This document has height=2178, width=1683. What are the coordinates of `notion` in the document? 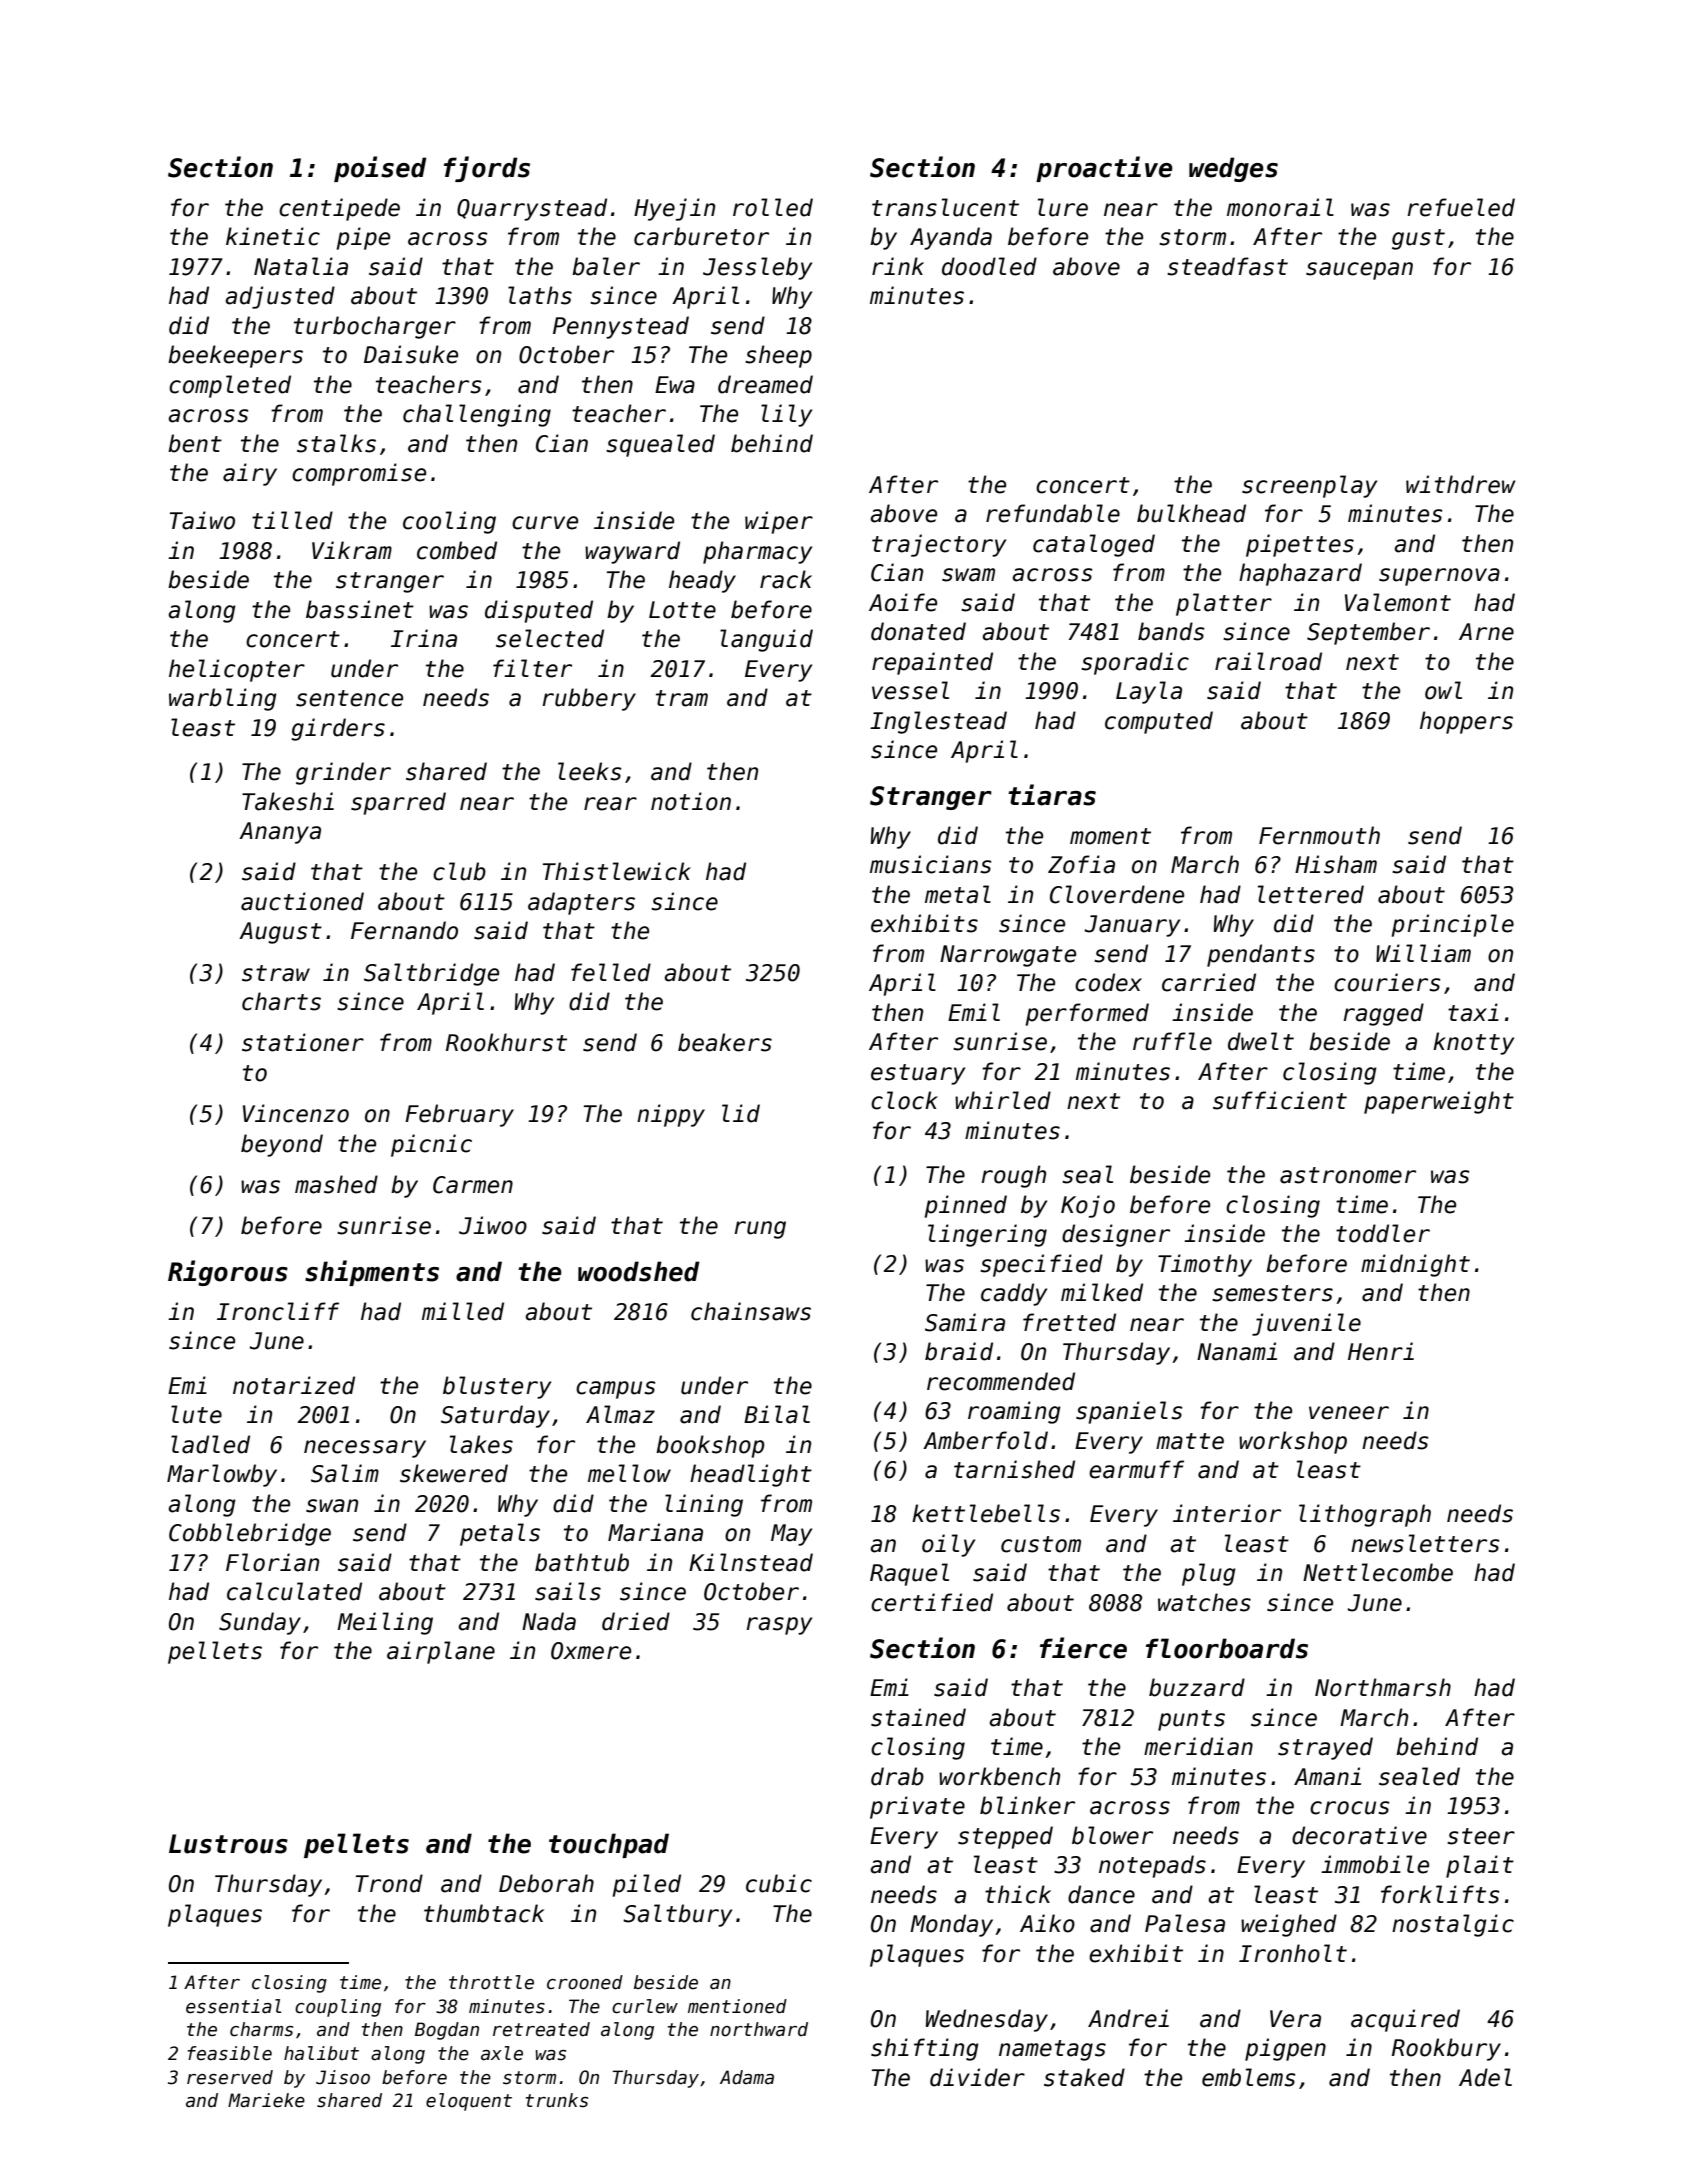 It's located at (691, 801).
